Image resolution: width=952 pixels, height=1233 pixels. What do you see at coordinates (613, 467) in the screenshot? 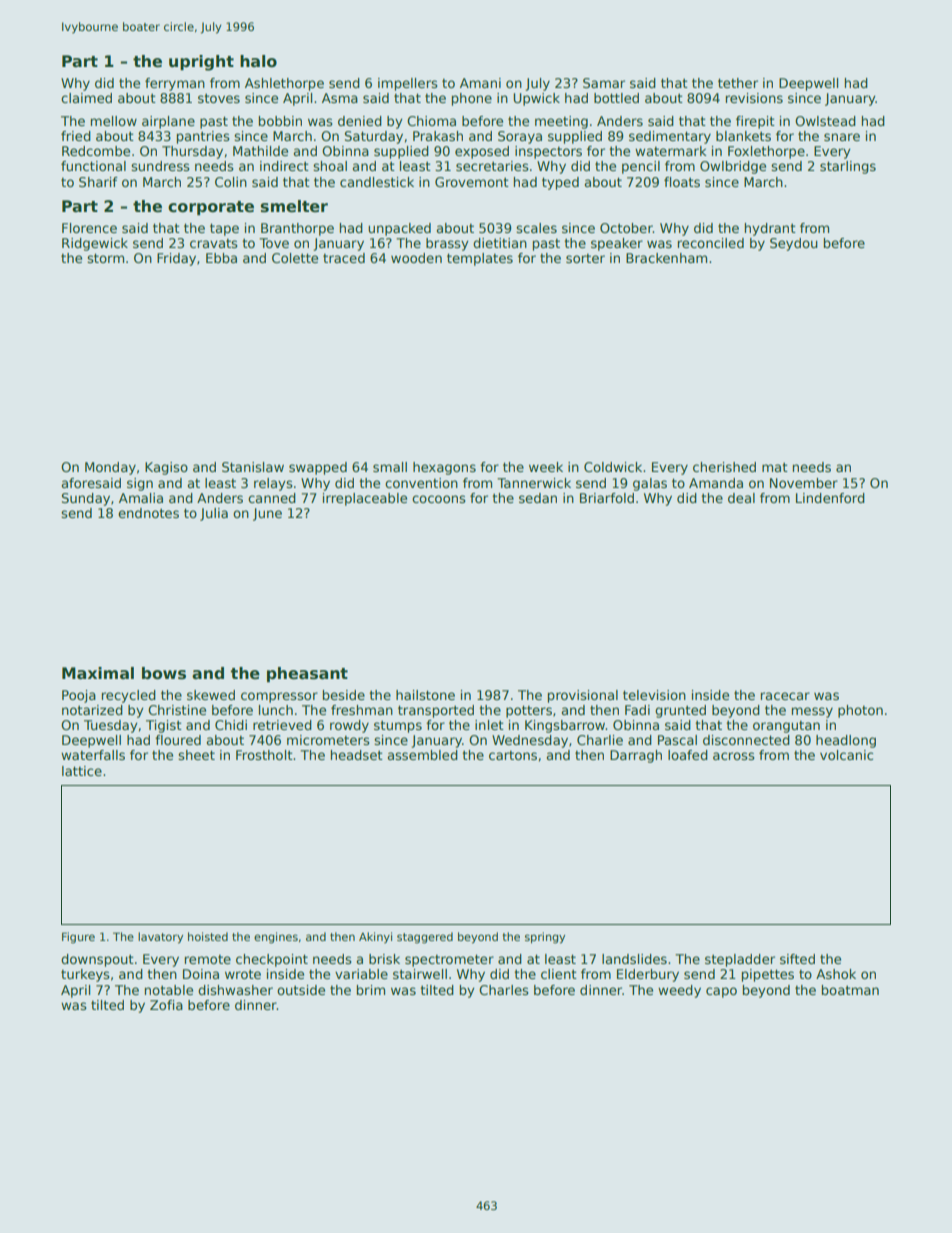
I see `Coldwick` at bounding box center [613, 467].
